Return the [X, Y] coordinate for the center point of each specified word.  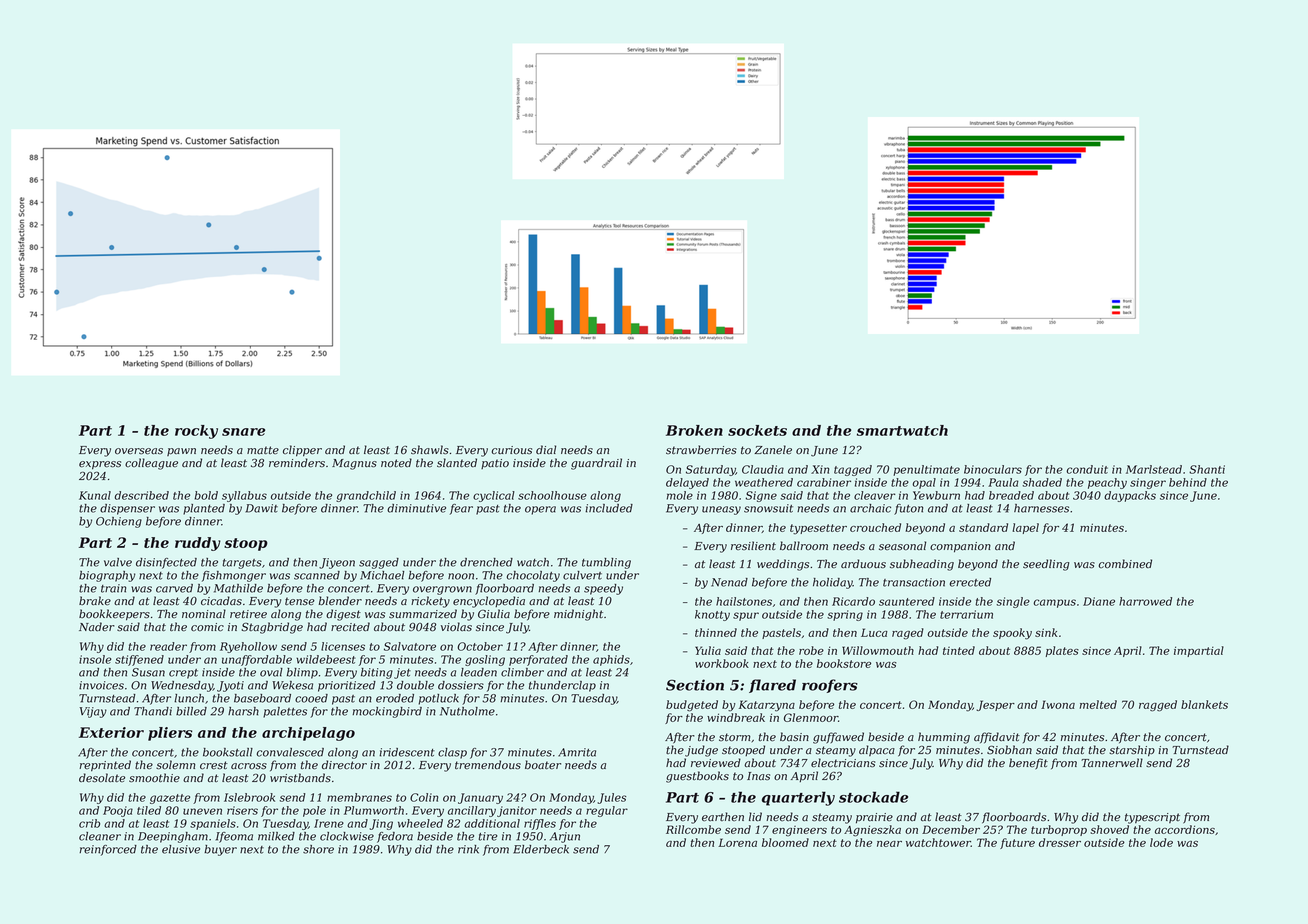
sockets [757, 430]
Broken [694, 430]
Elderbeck [541, 849]
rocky [196, 432]
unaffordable [257, 660]
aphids [611, 660]
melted [1098, 704]
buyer [220, 850]
